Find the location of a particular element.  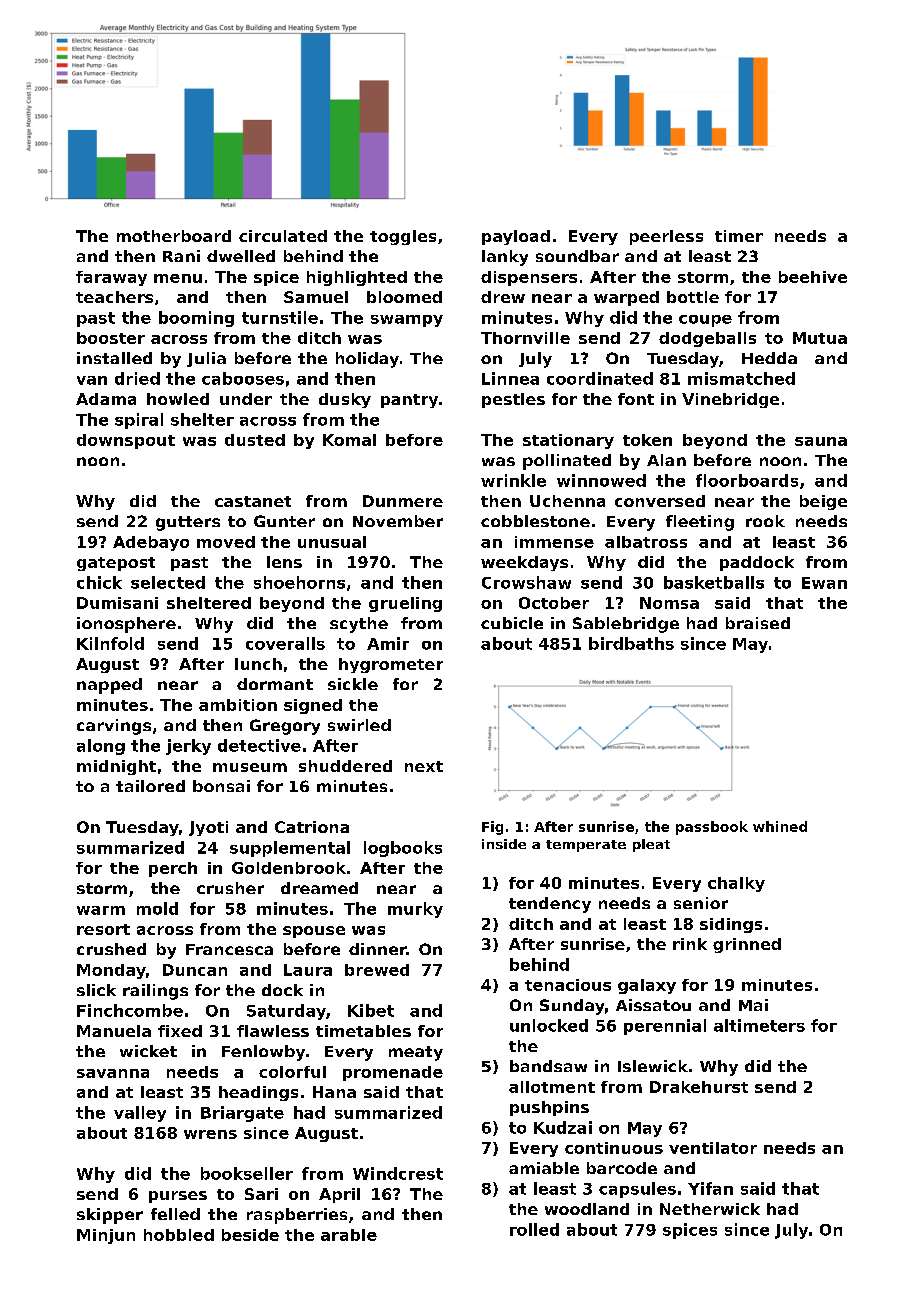

Crowshaw is located at coordinates (526, 582).
